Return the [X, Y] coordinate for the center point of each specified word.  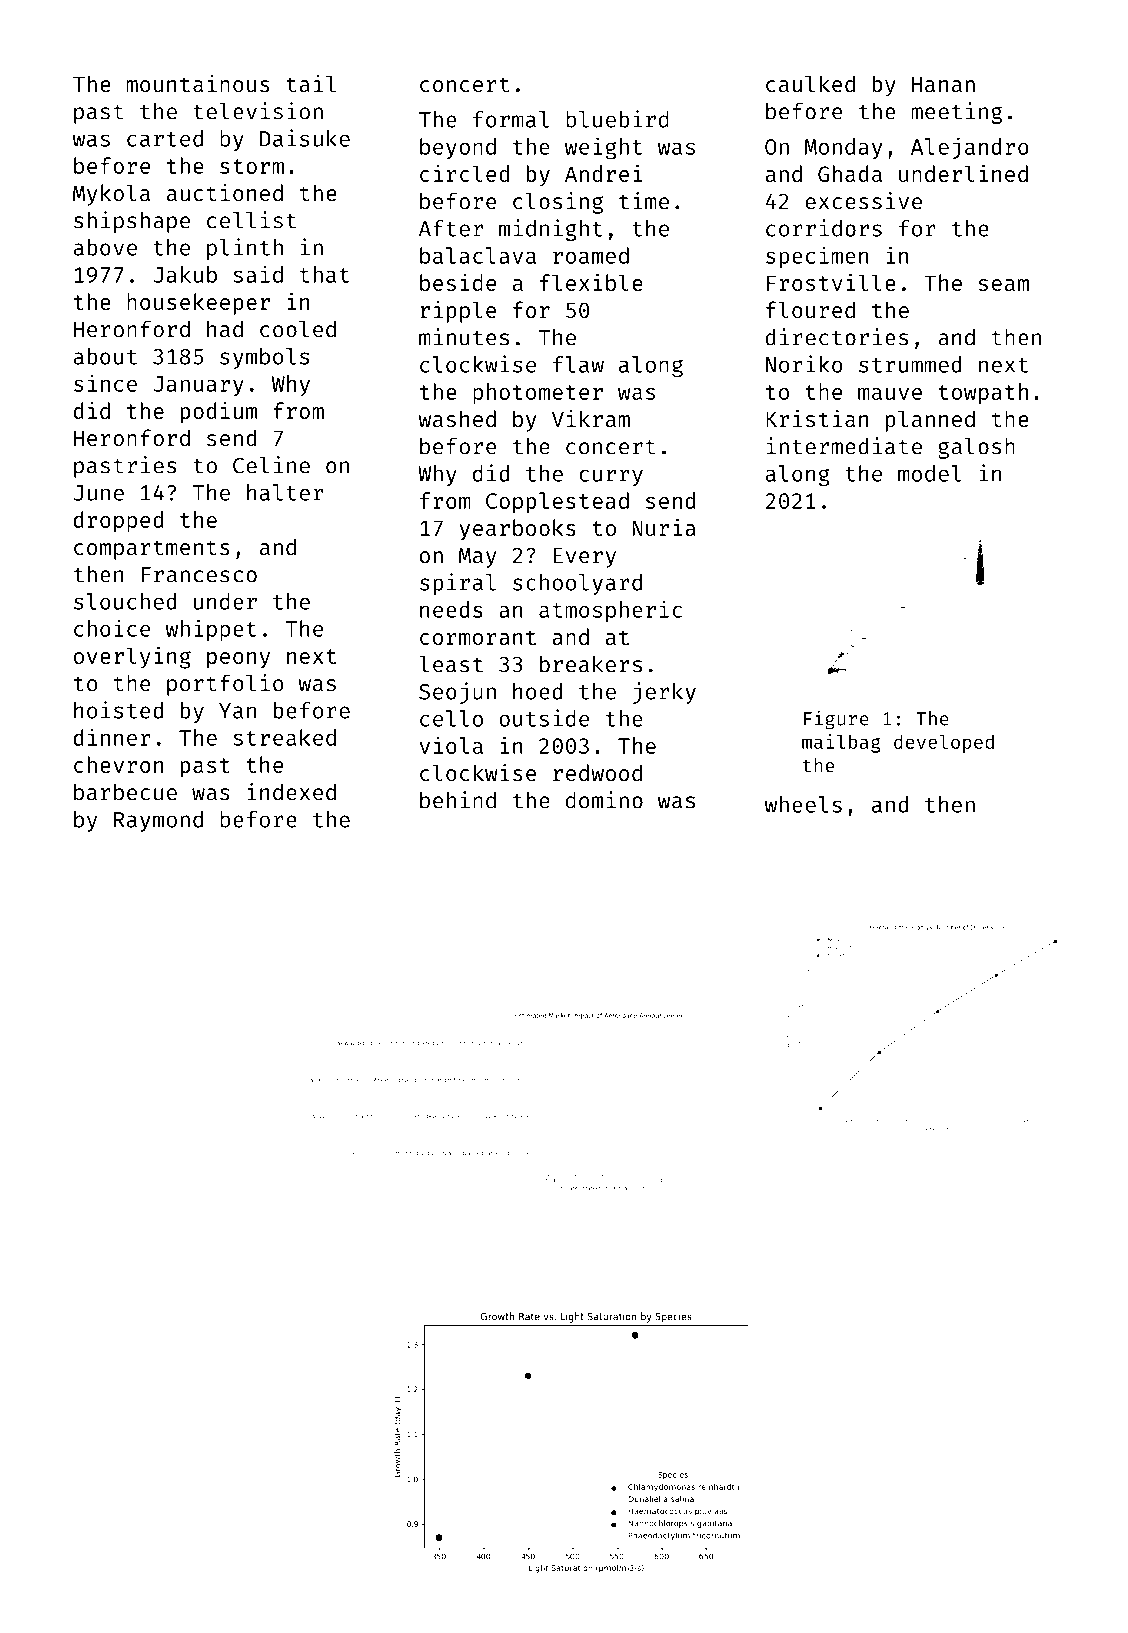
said [258, 274]
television [258, 111]
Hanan [943, 84]
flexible [591, 282]
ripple [458, 312]
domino [604, 800]
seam [1004, 285]
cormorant [478, 637]
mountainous [198, 83]
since [105, 383]
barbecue [125, 792]
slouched [125, 601]
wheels [803, 804]
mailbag [841, 743]
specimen [817, 257]
